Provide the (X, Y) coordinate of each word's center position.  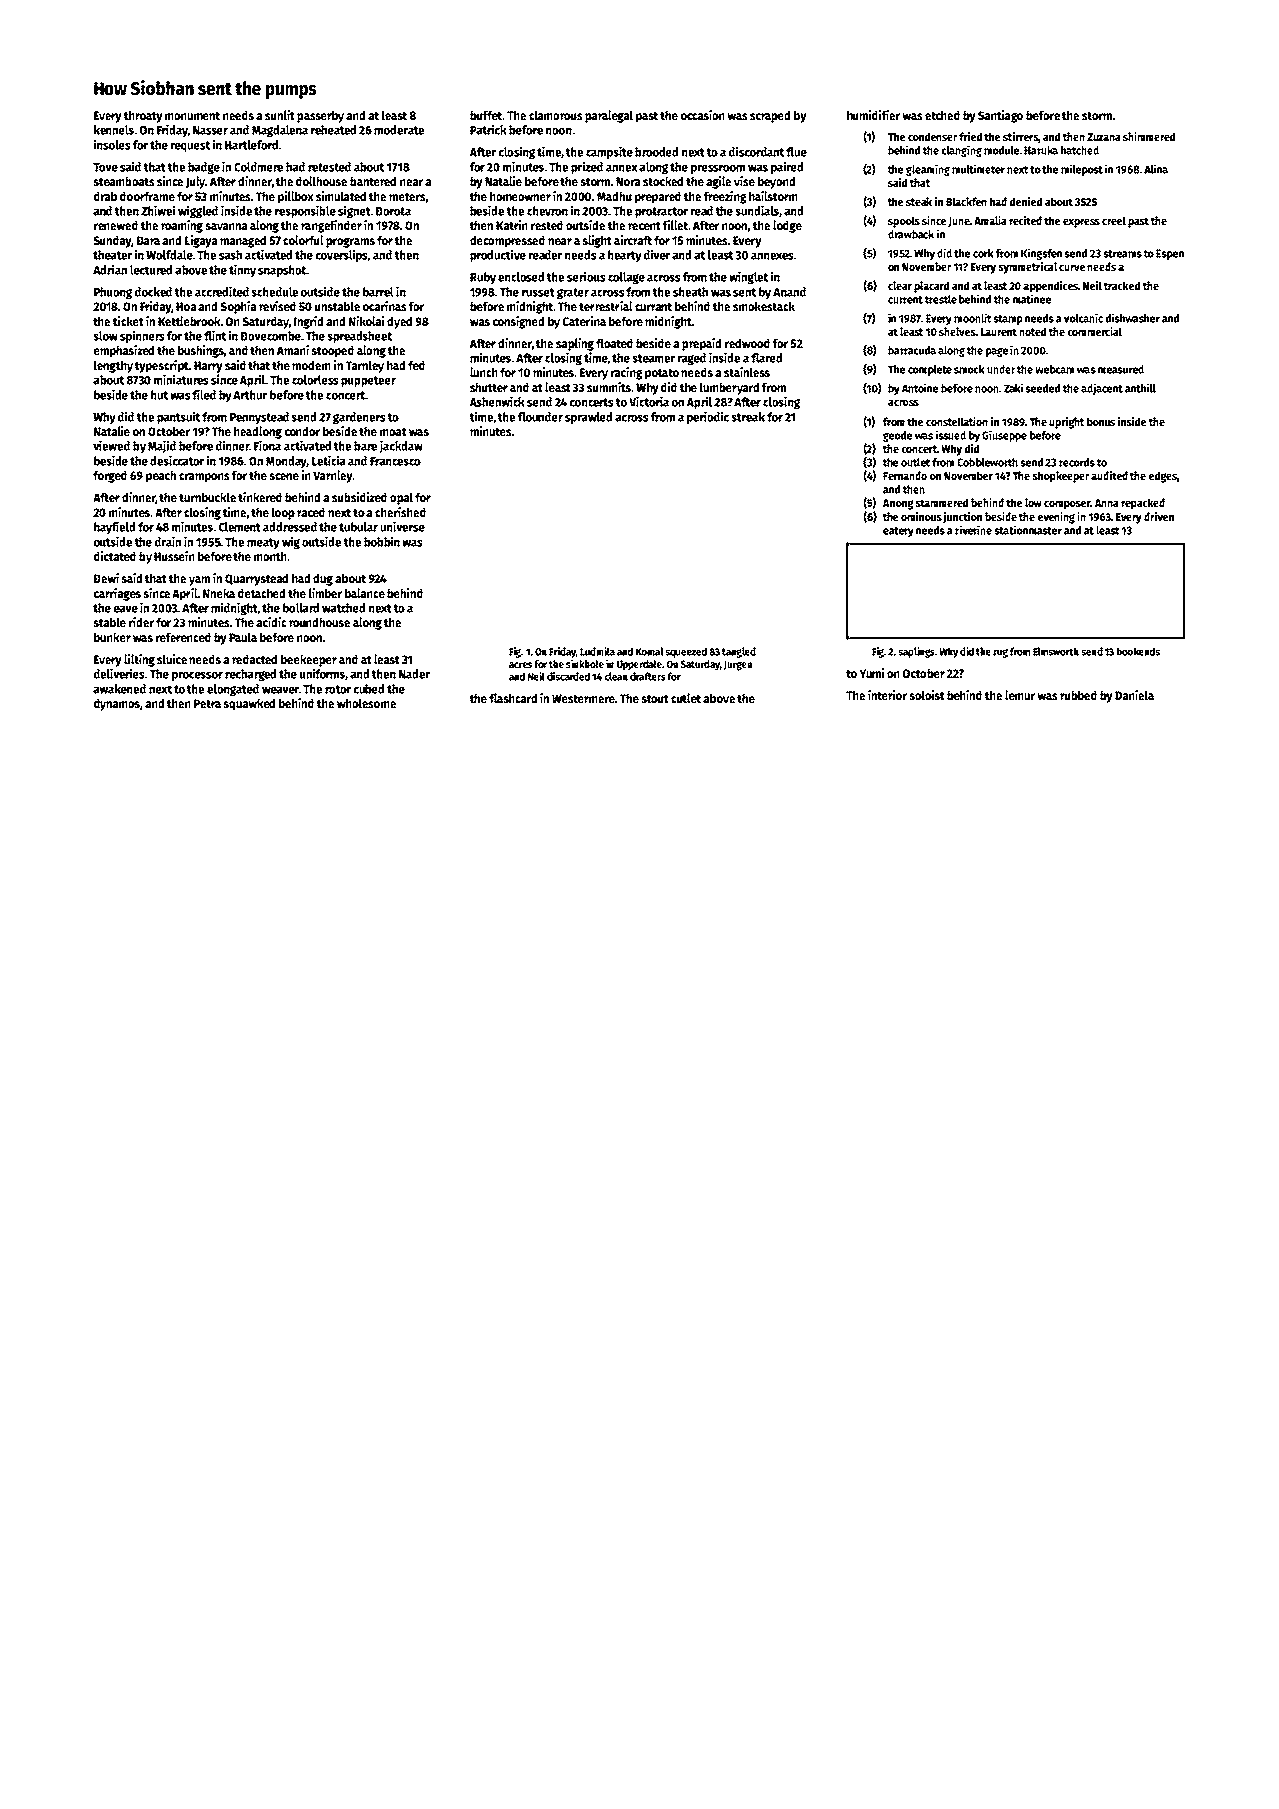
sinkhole (585, 663)
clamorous (556, 115)
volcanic (1083, 318)
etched (942, 115)
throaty (143, 116)
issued (951, 435)
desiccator (177, 460)
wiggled (198, 211)
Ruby (483, 278)
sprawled (588, 418)
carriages (117, 594)
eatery (898, 532)
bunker (112, 637)
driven (1159, 516)
